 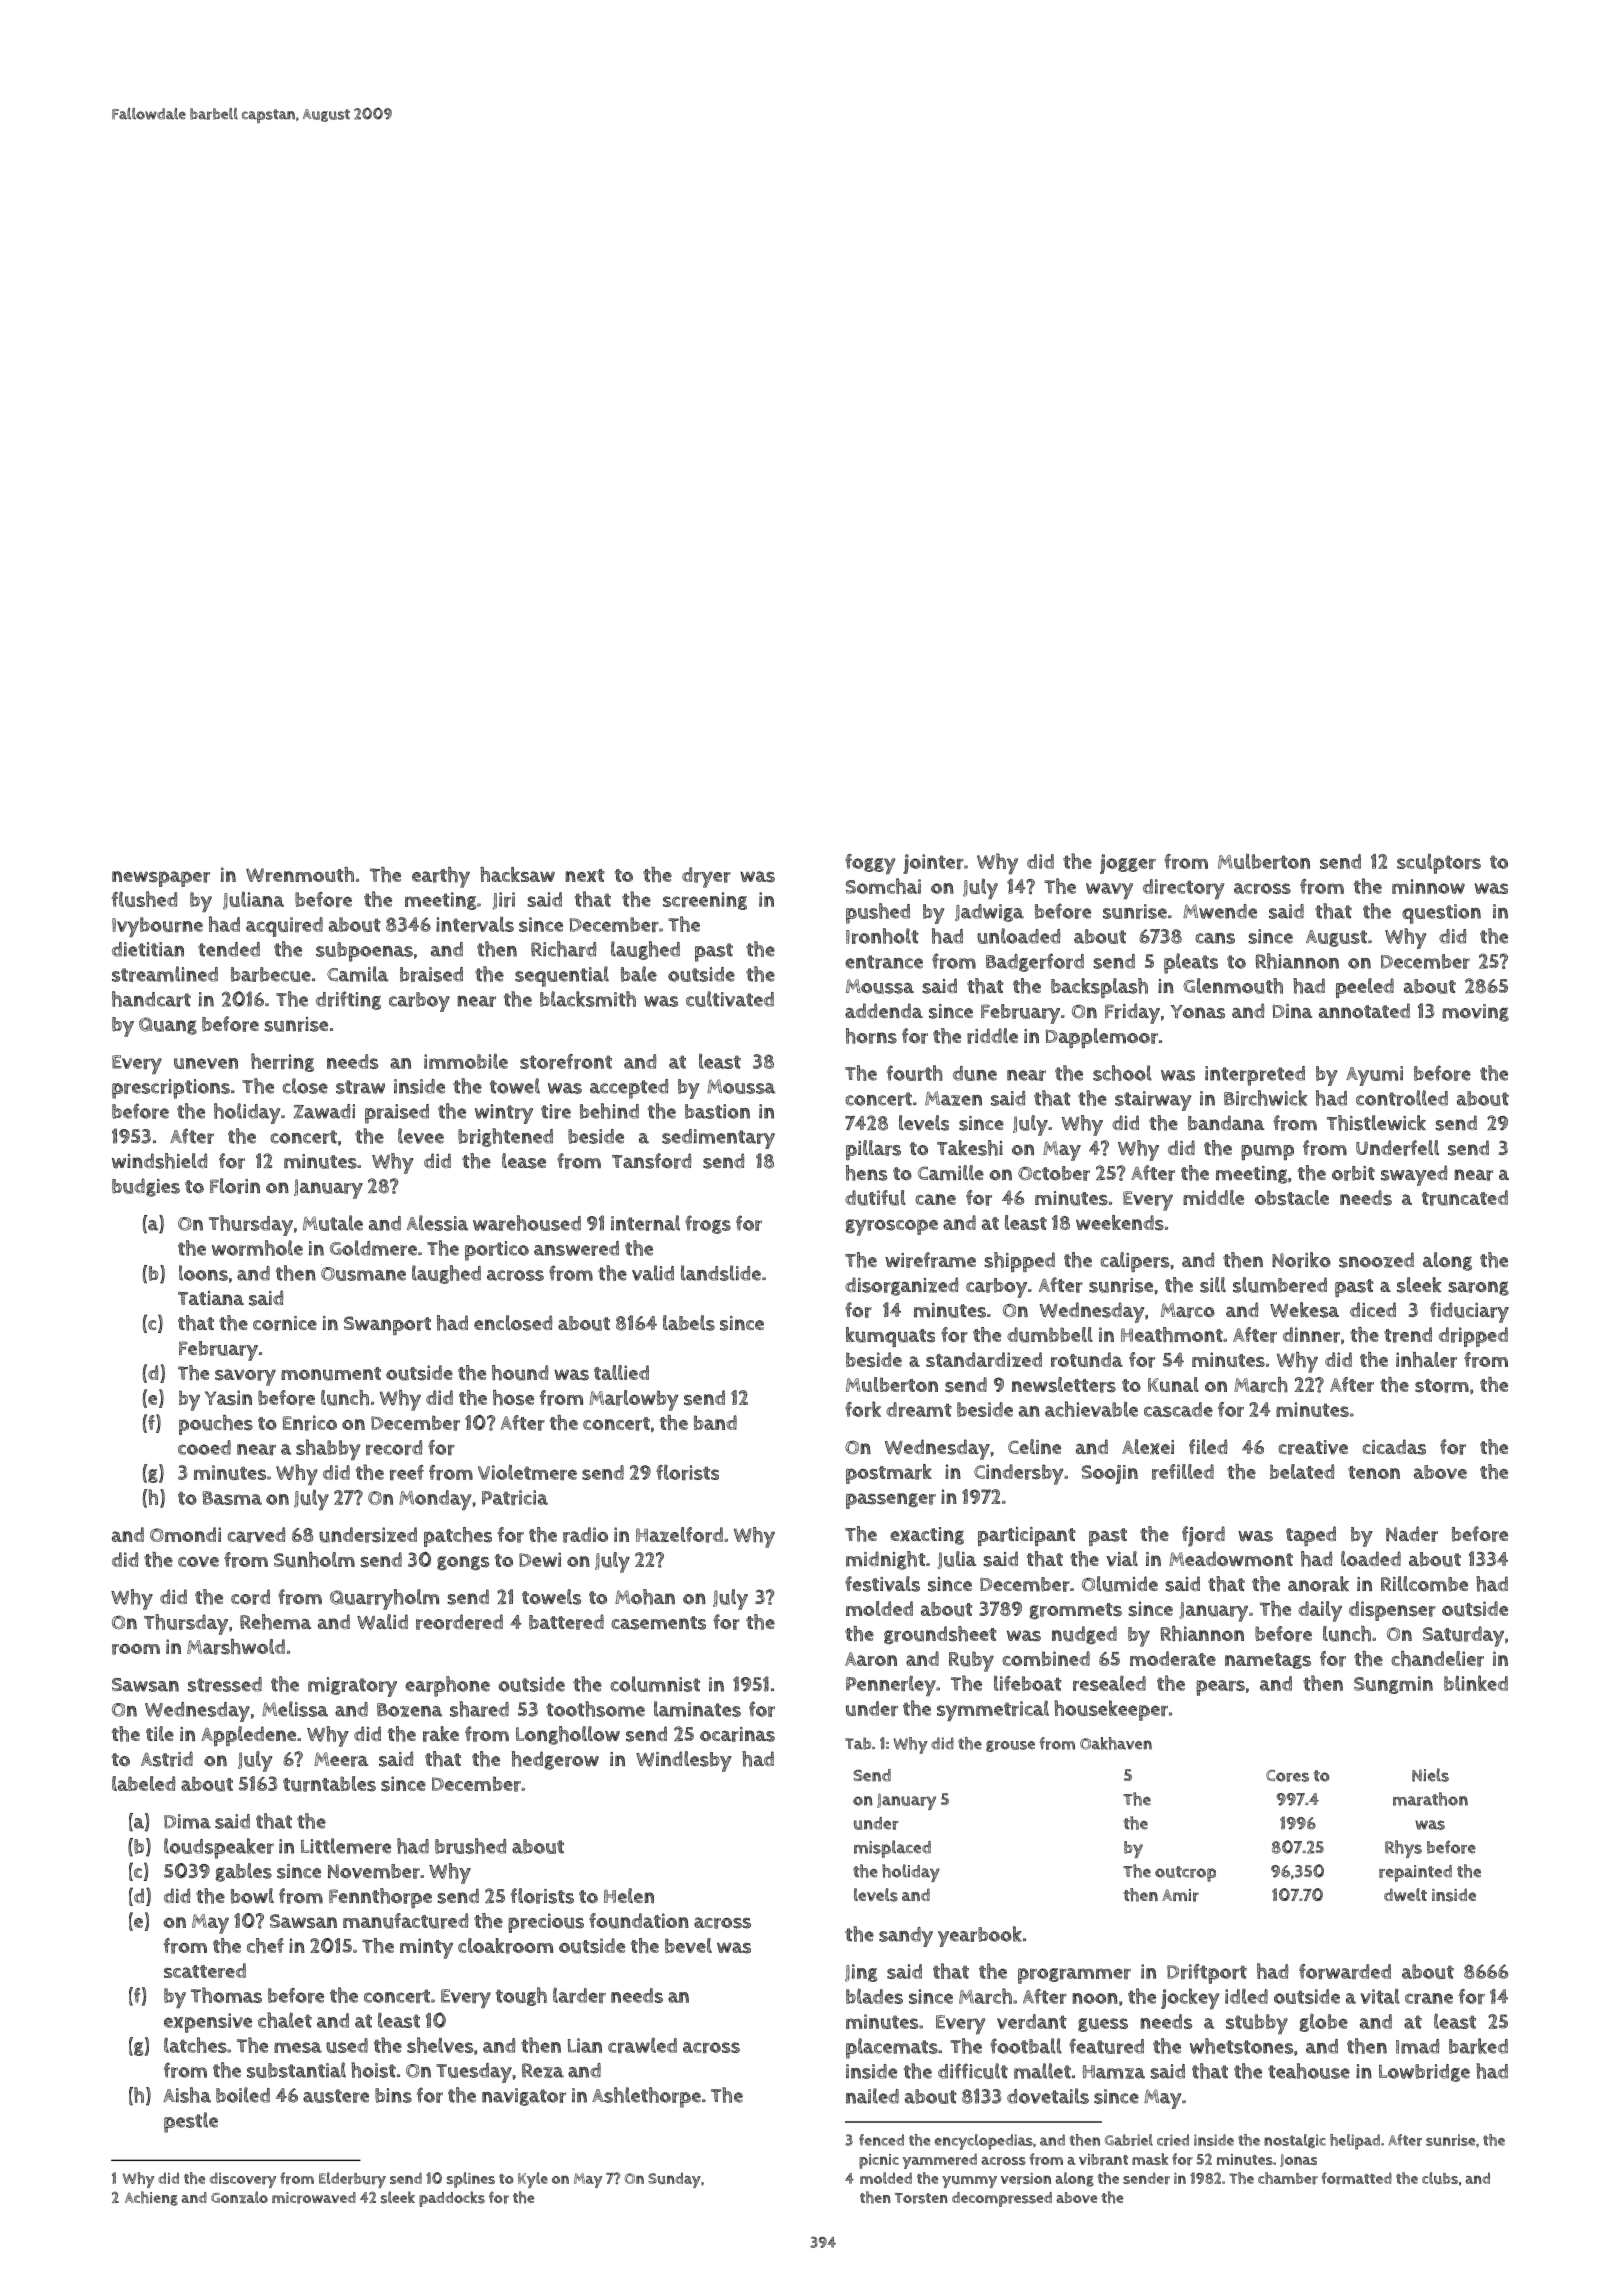 What do you see at coordinates (300, 874) in the document?
I see `Wrenmouth` at bounding box center [300, 874].
